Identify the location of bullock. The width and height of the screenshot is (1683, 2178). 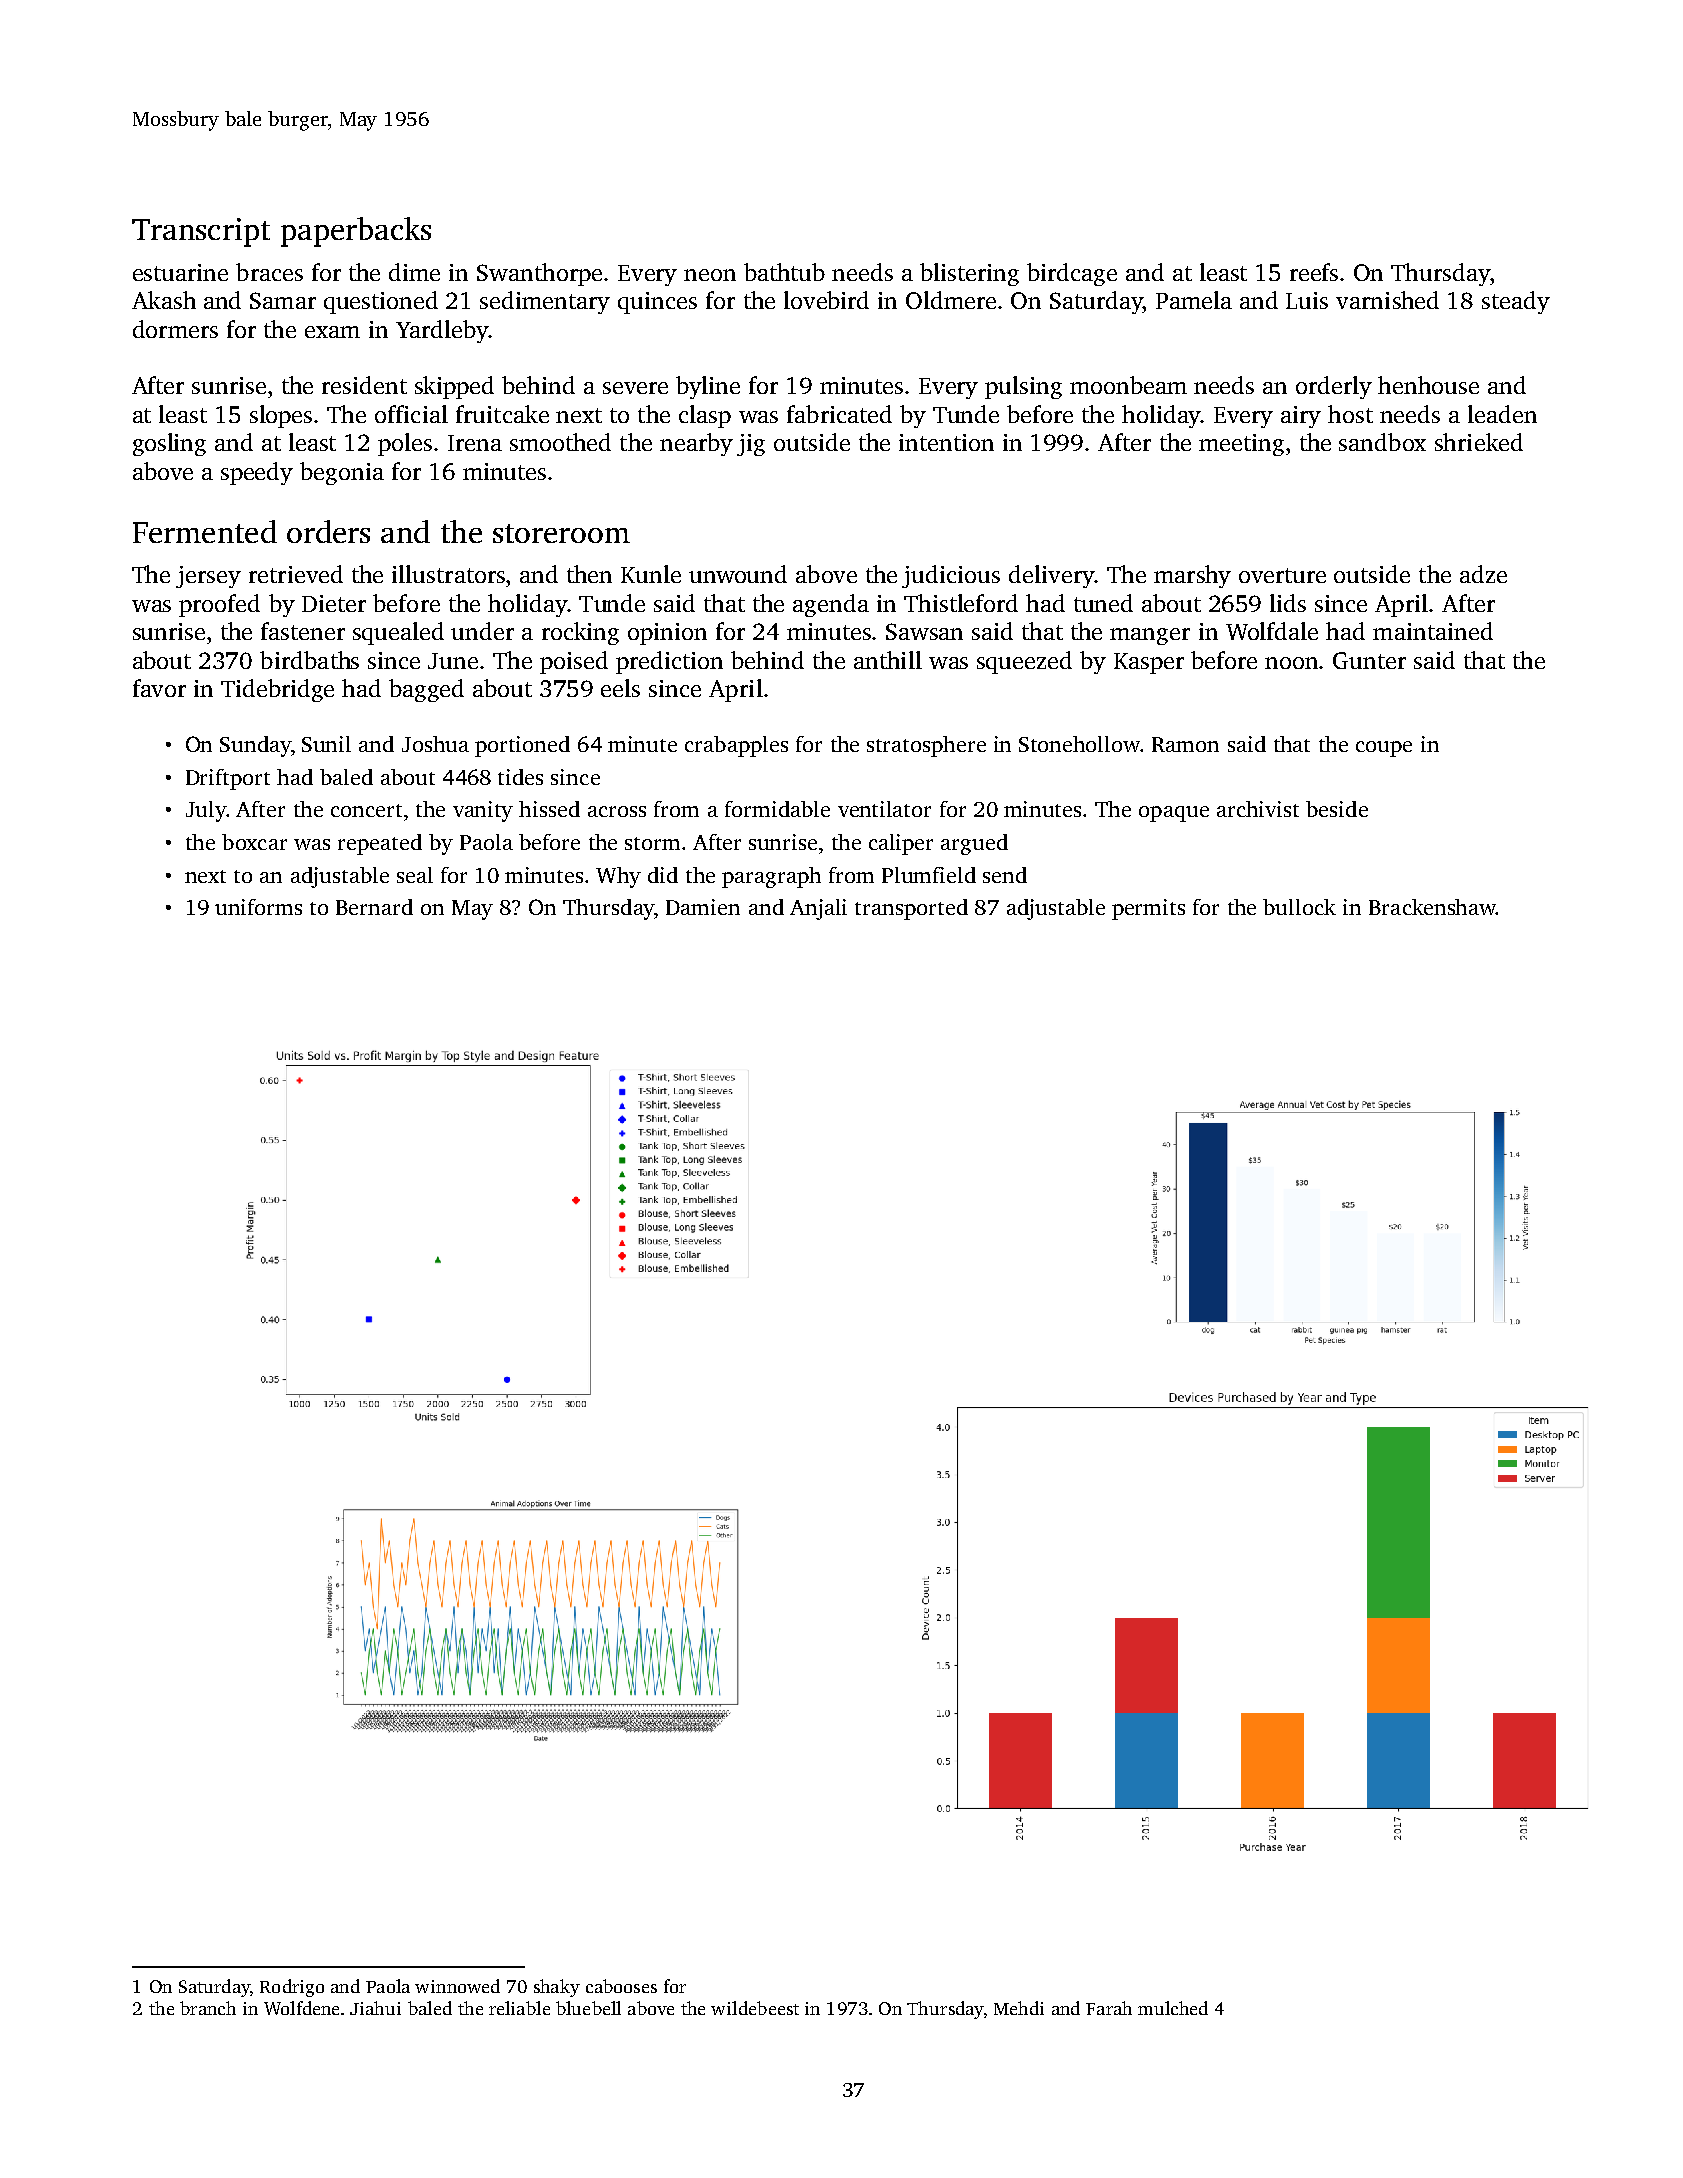
(1299, 907).
